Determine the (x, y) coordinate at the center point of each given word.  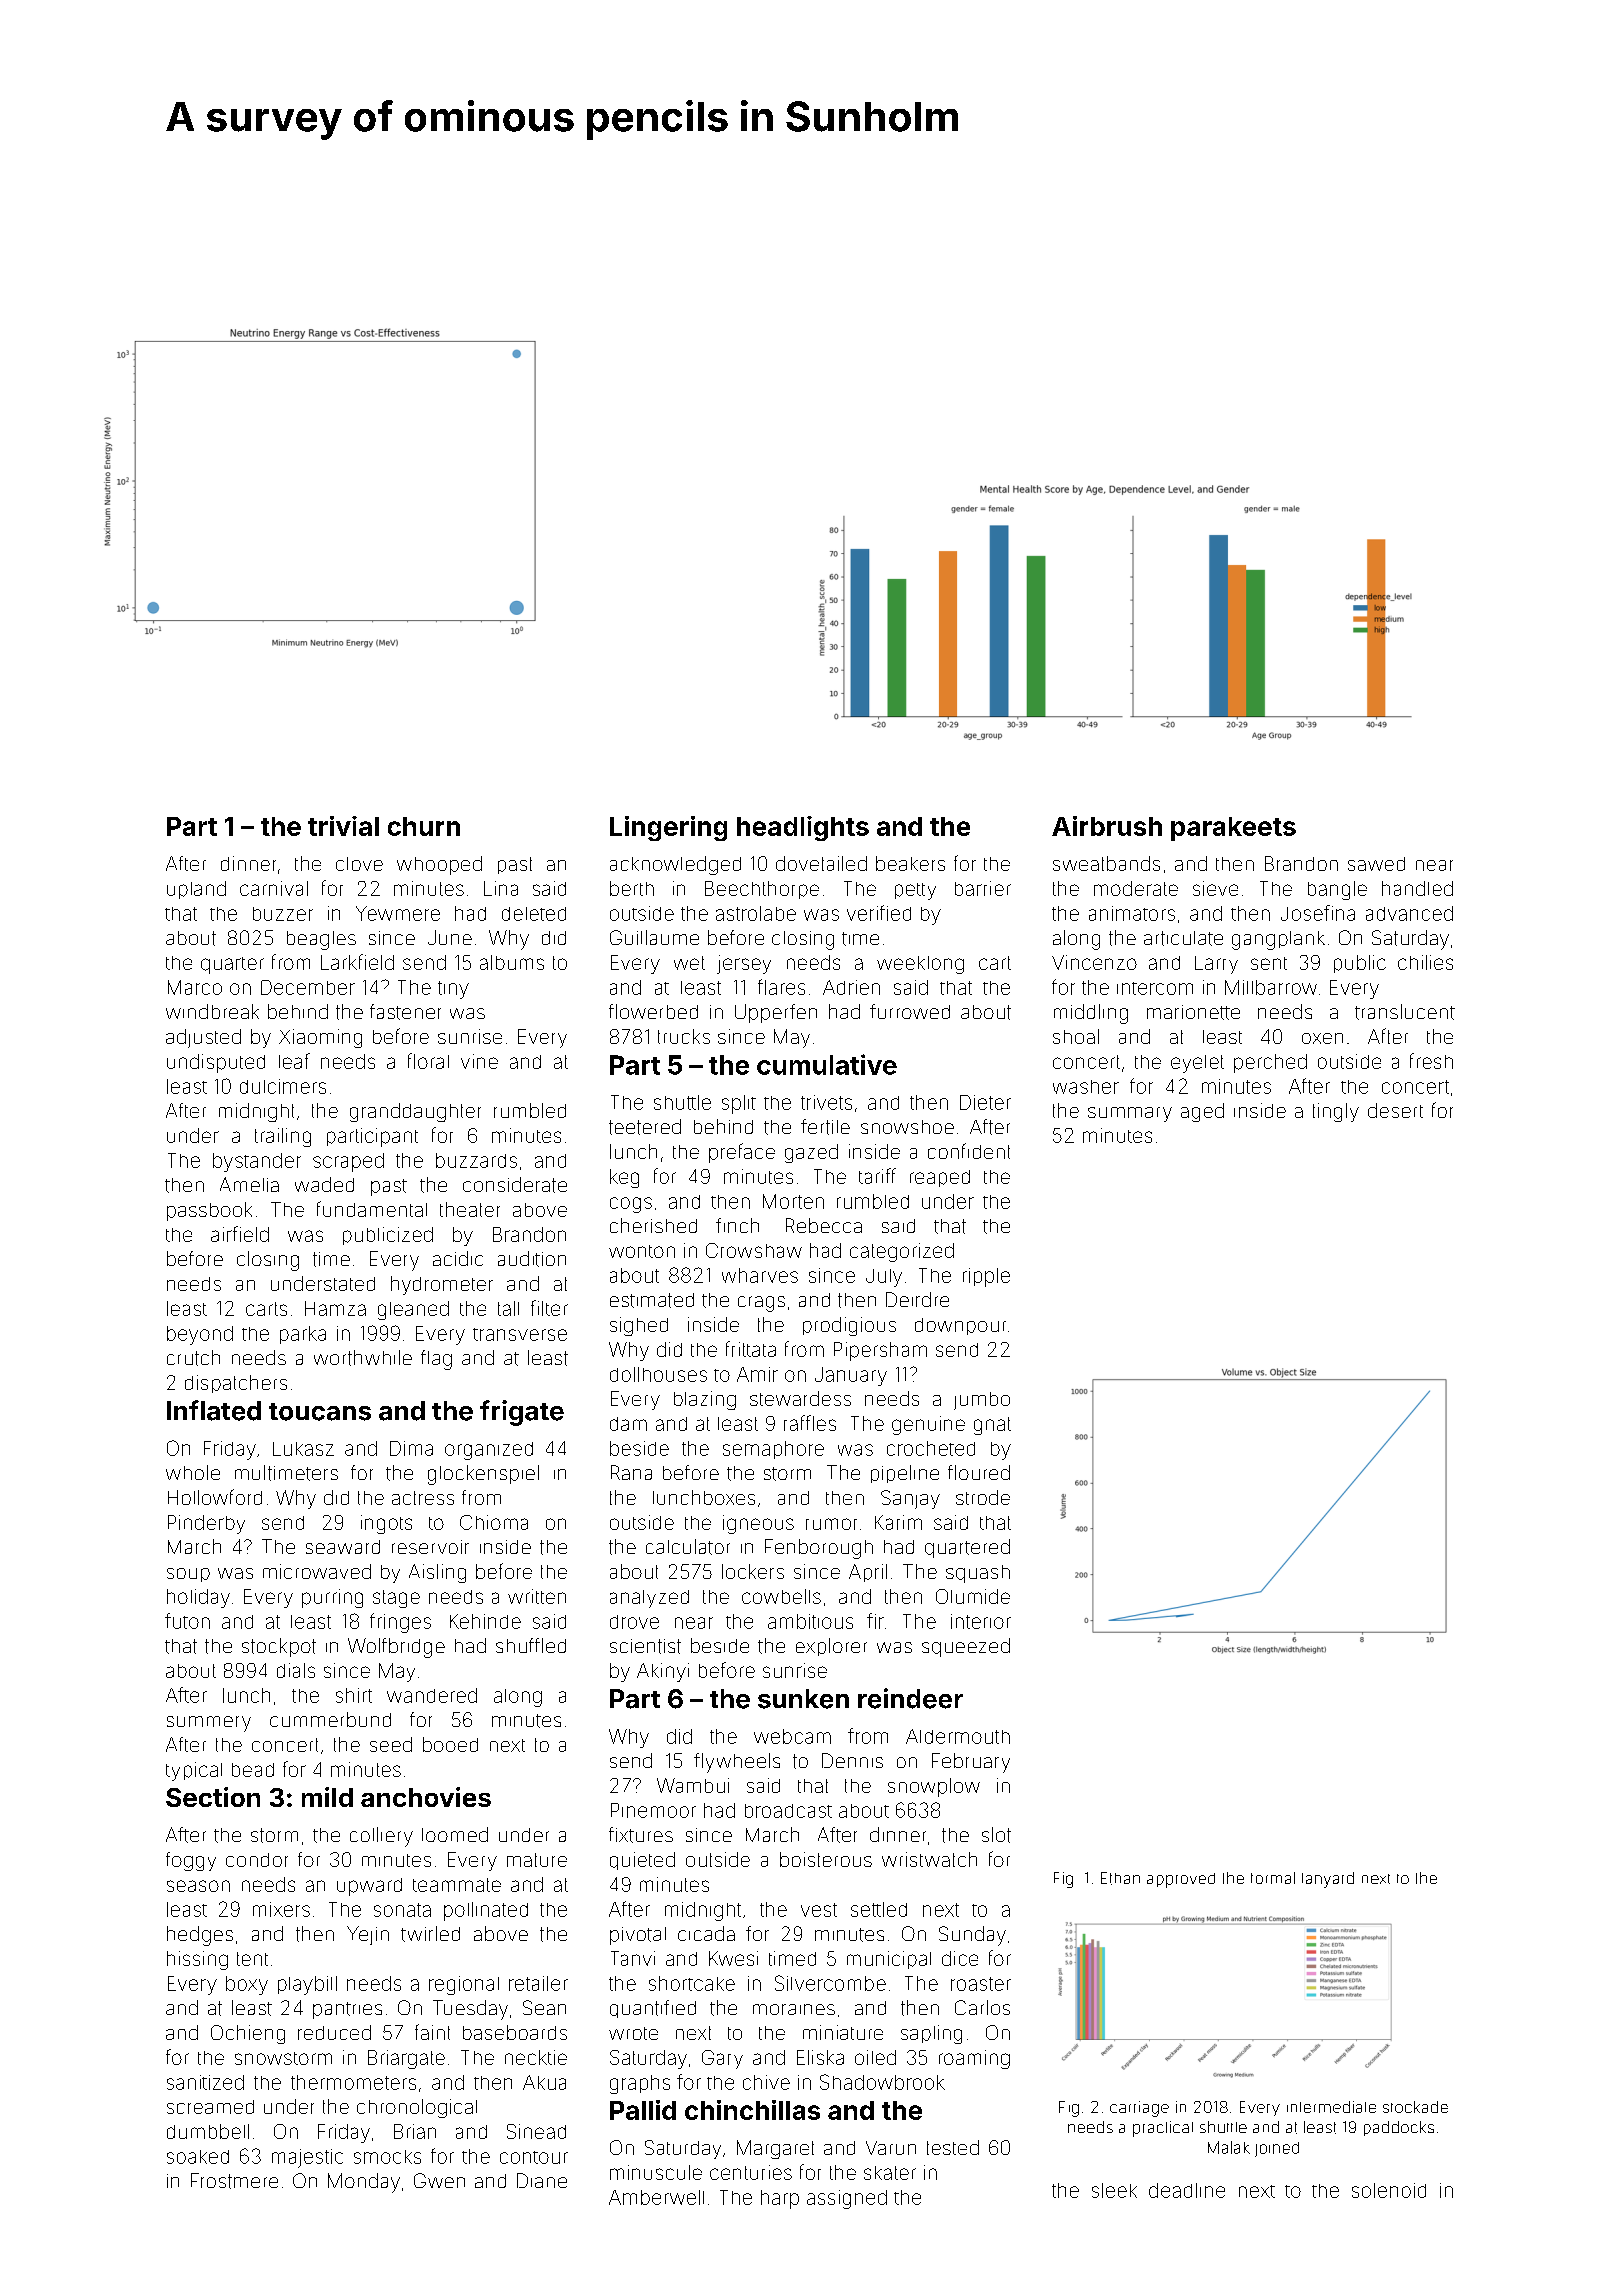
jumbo (982, 1401)
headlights (803, 828)
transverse (520, 1334)
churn (424, 826)
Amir (757, 1374)
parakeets (1233, 829)
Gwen (439, 2180)
